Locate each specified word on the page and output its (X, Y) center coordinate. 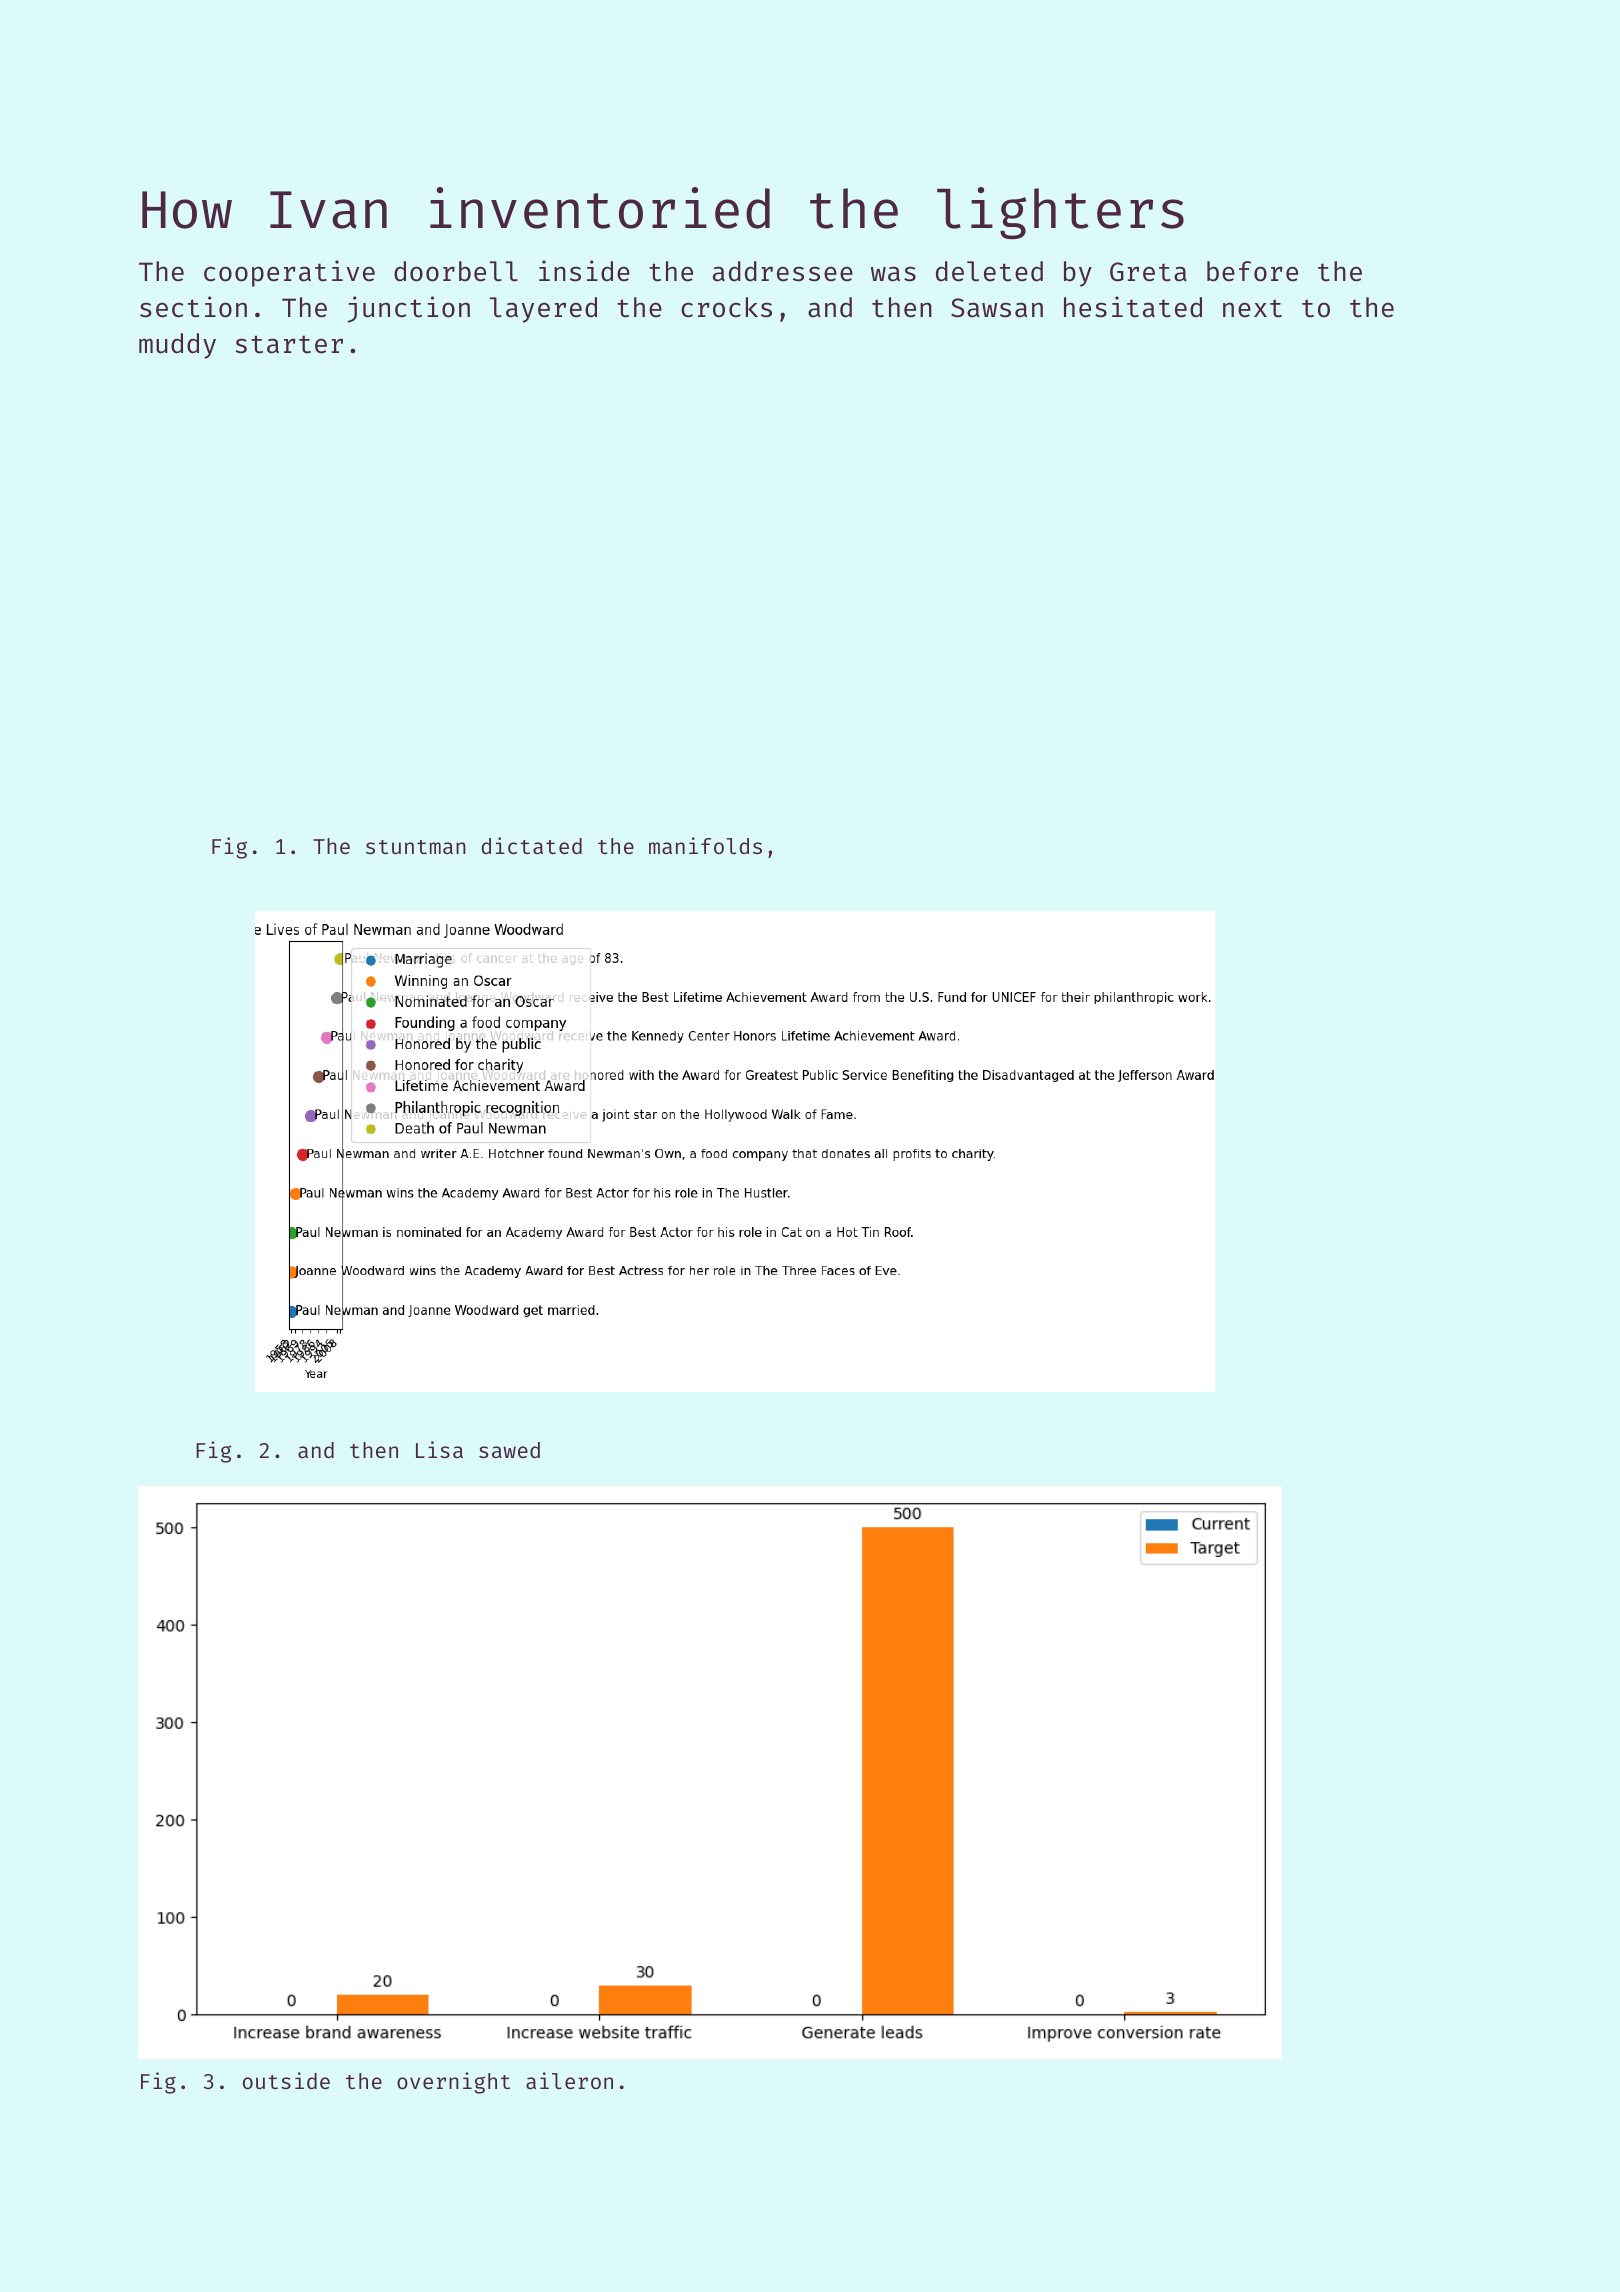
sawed (509, 1450)
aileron (569, 2080)
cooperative (289, 273)
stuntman (416, 847)
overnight (453, 2083)
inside (584, 271)
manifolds (705, 845)
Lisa (439, 1449)
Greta (1148, 272)
